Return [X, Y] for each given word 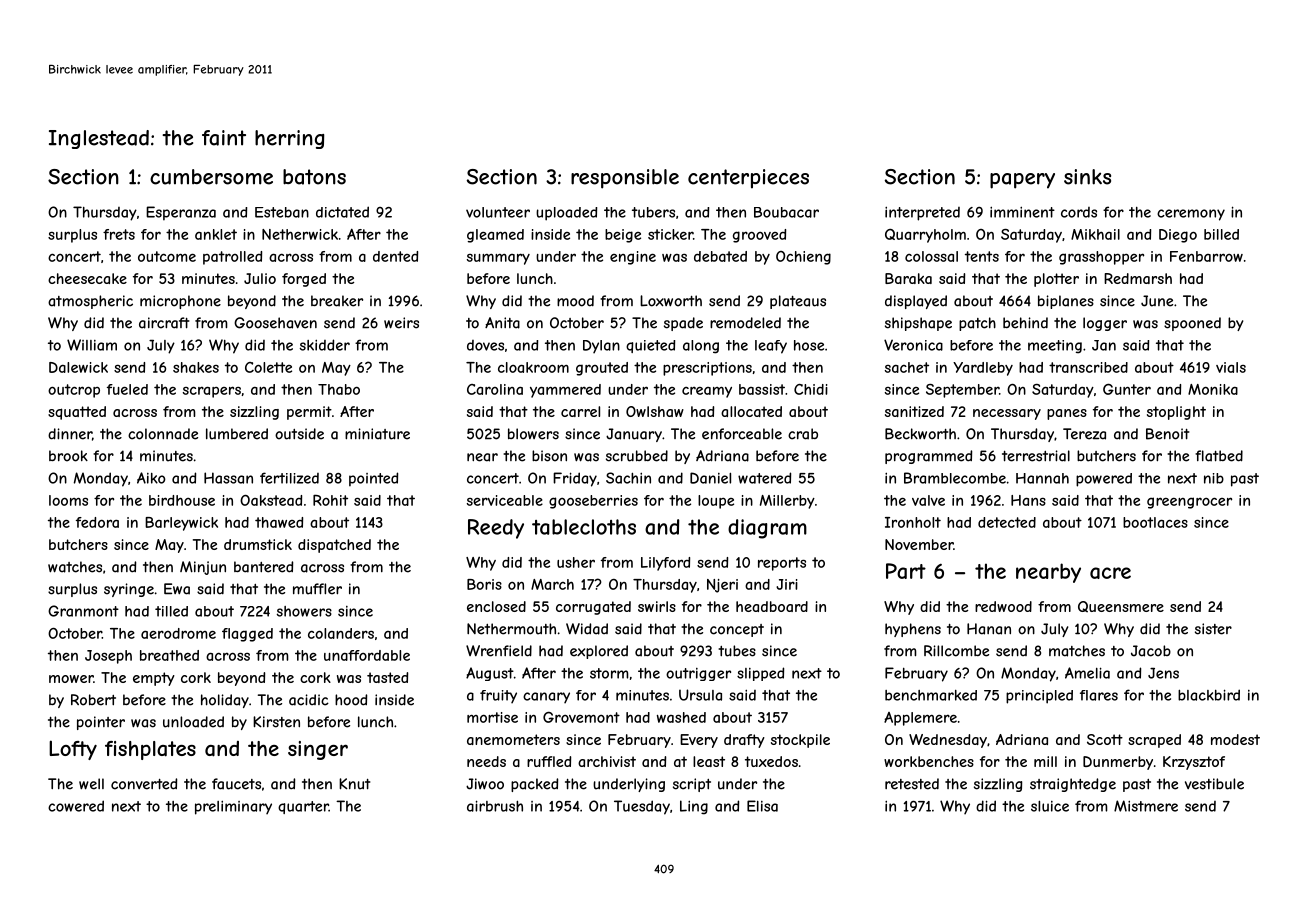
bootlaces [1155, 522]
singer [318, 750]
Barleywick [181, 524]
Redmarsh [1138, 278]
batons [314, 177]
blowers [533, 434]
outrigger [698, 674]
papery [1022, 181]
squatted [77, 413]
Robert [93, 700]
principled [1039, 697]
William [92, 345]
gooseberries [593, 502]
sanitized [914, 411]
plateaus [798, 302]
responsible [625, 179]
